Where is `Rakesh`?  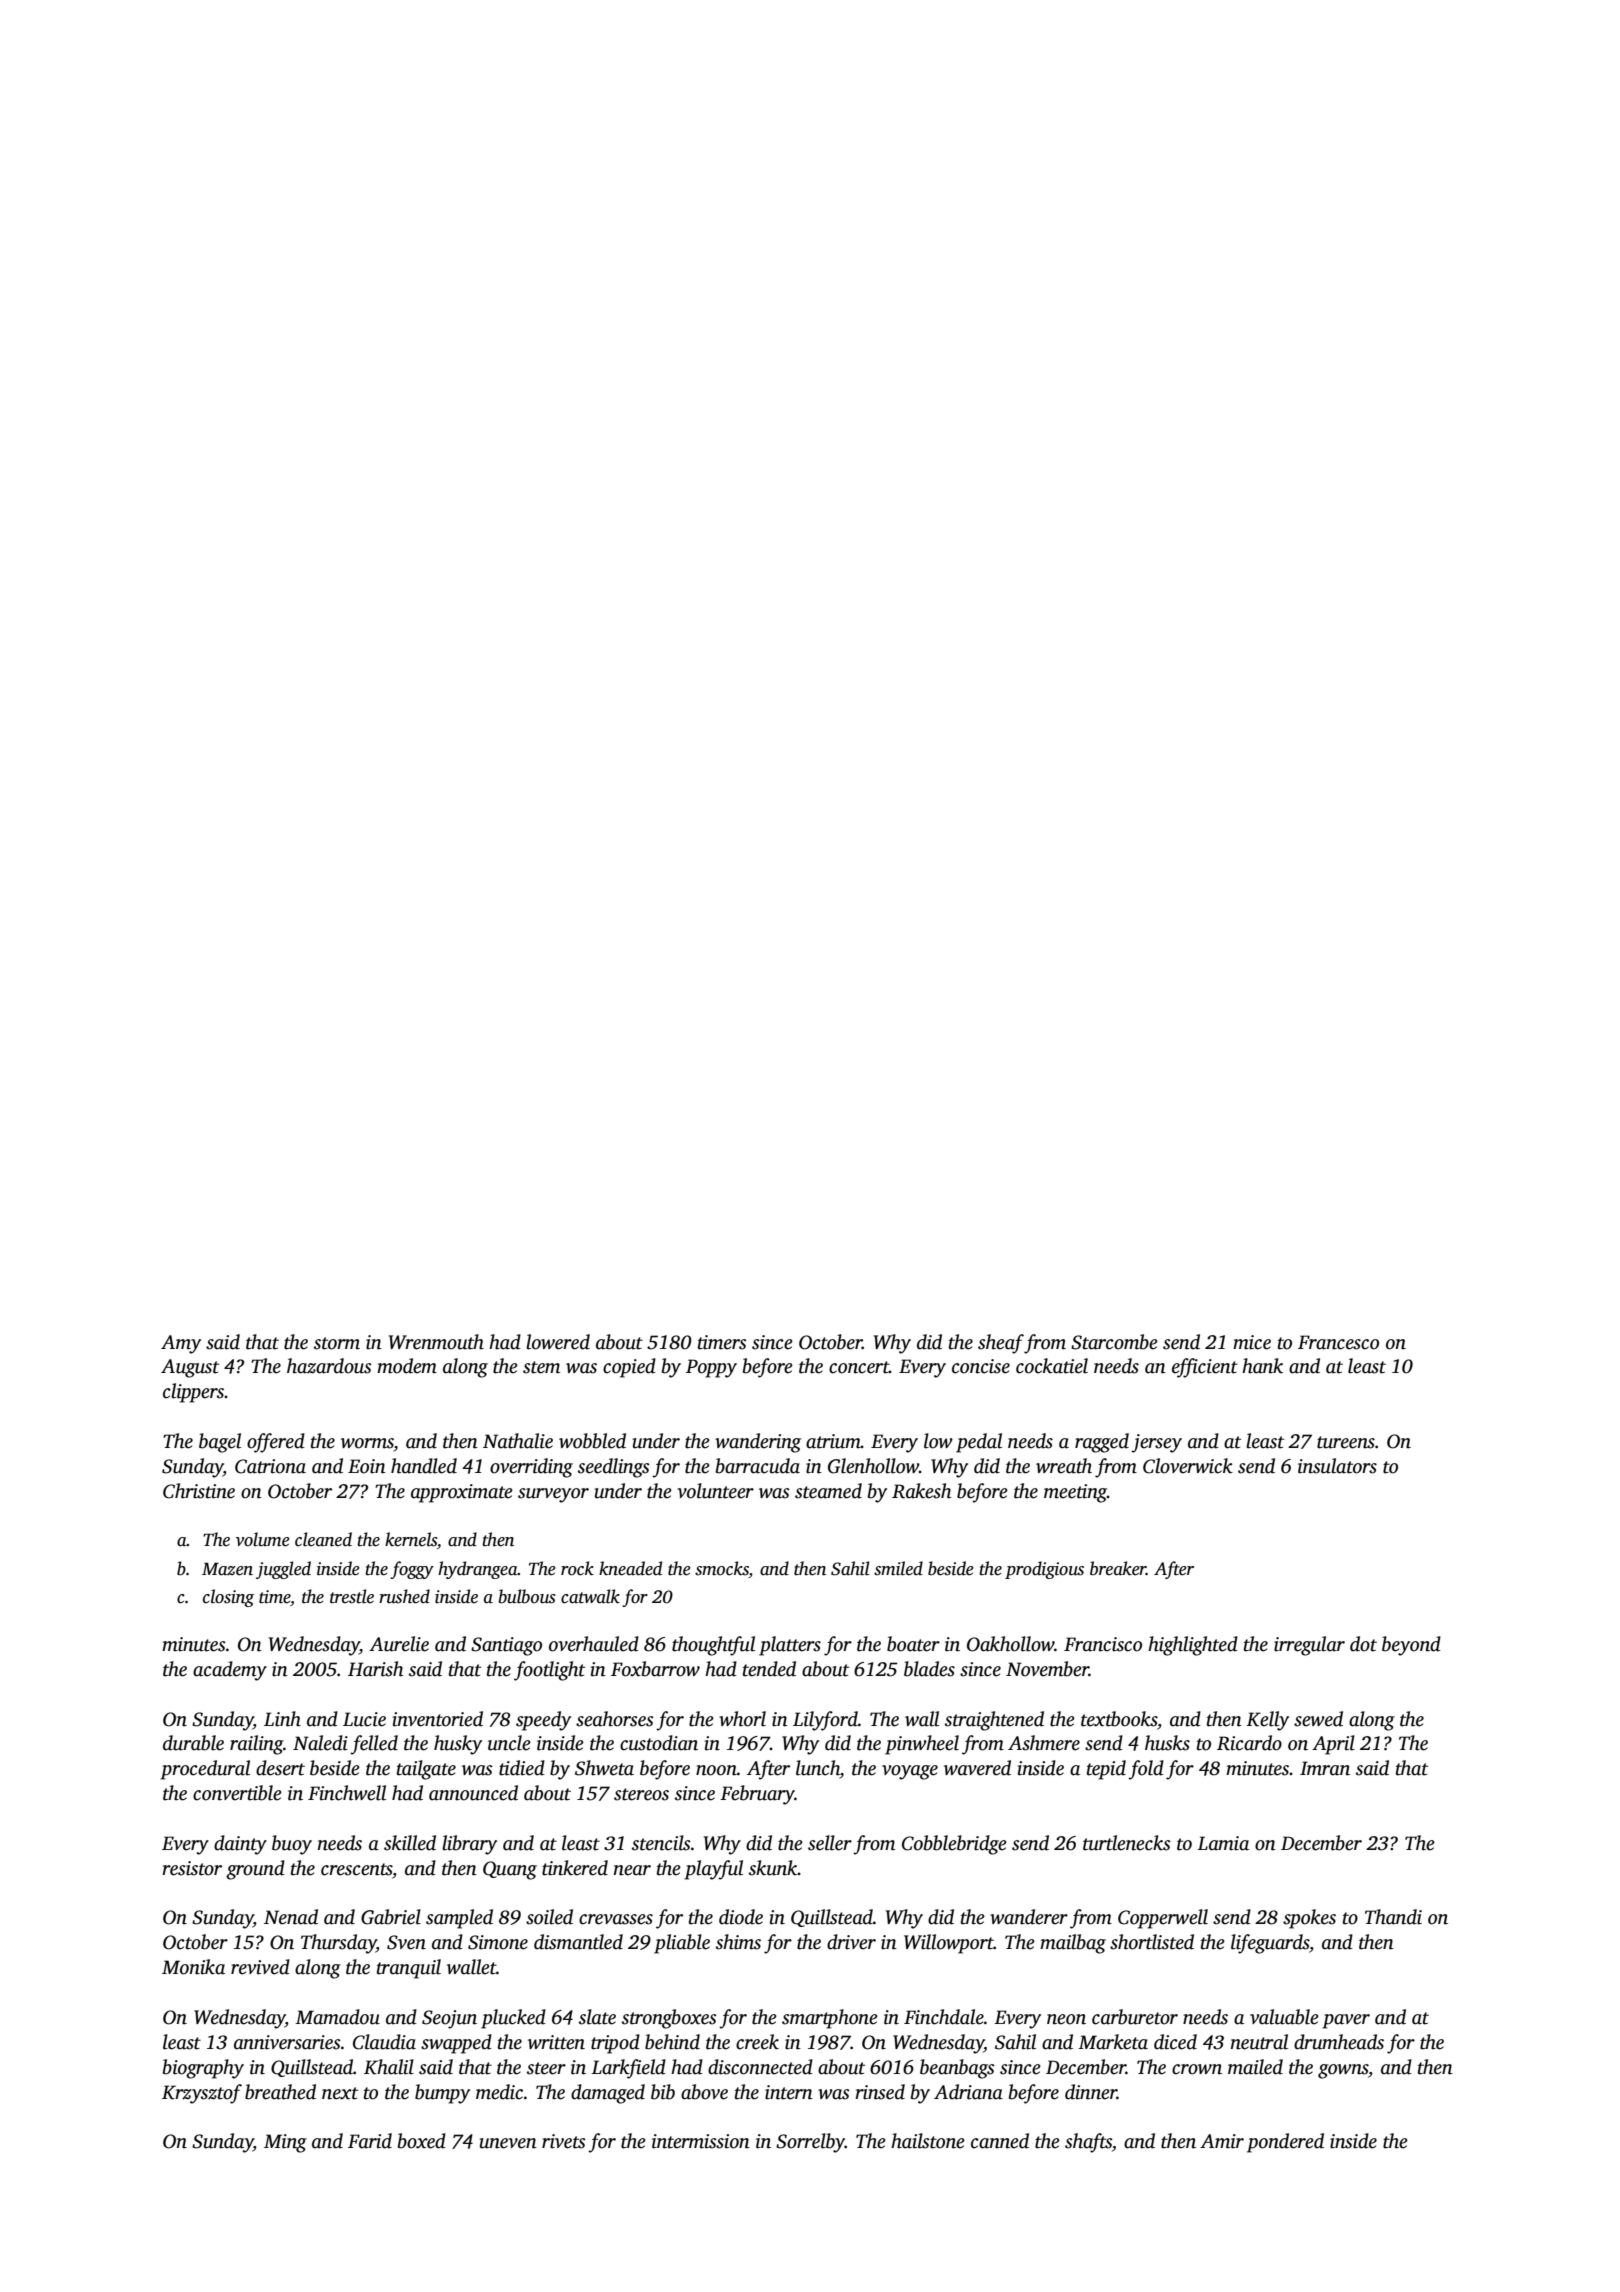
Rakesh is located at coordinates (921, 1491).
